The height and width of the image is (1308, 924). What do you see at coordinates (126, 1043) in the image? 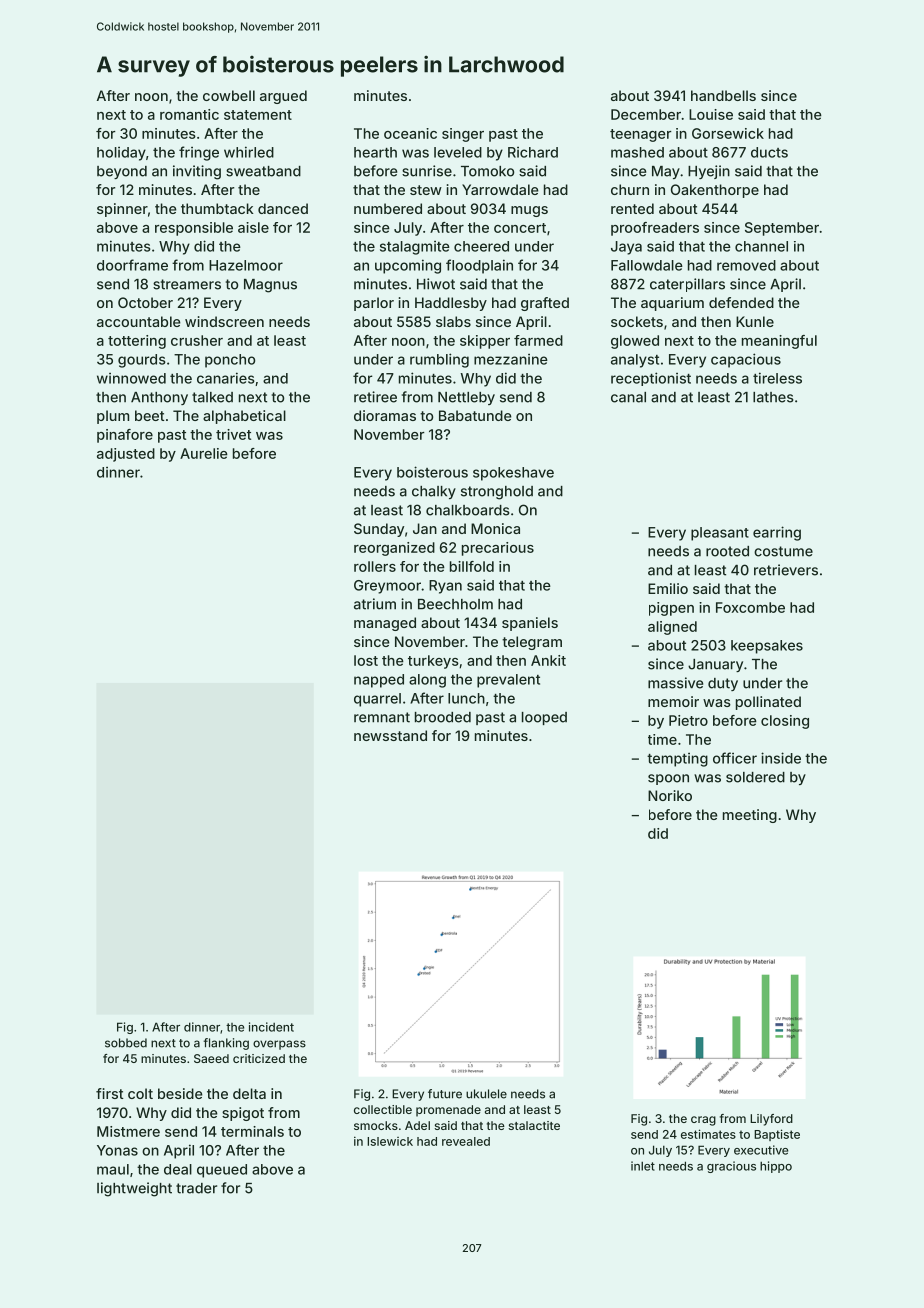
I see `sobbed` at bounding box center [126, 1043].
